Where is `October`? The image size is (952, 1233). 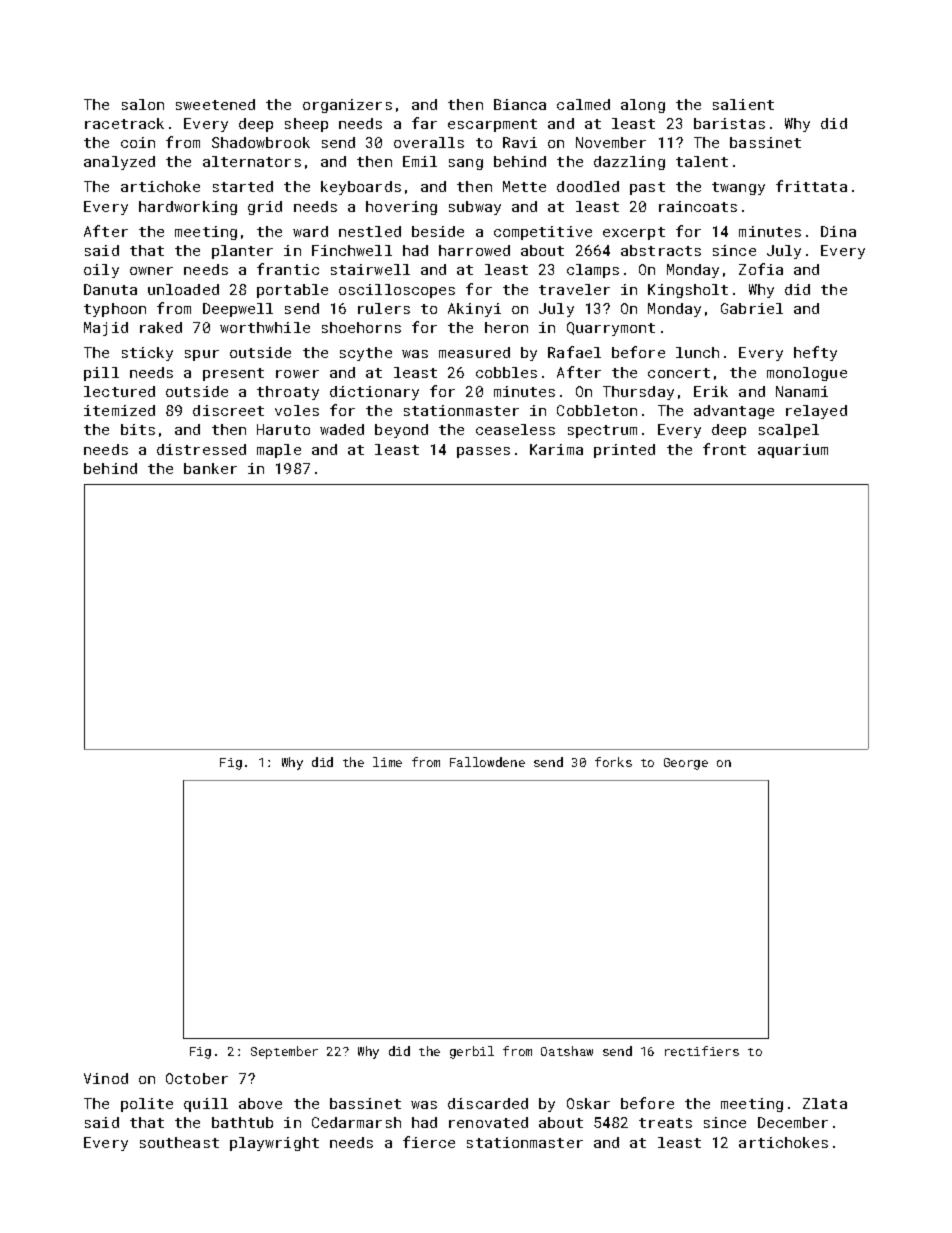 October is located at coordinates (197, 1078).
